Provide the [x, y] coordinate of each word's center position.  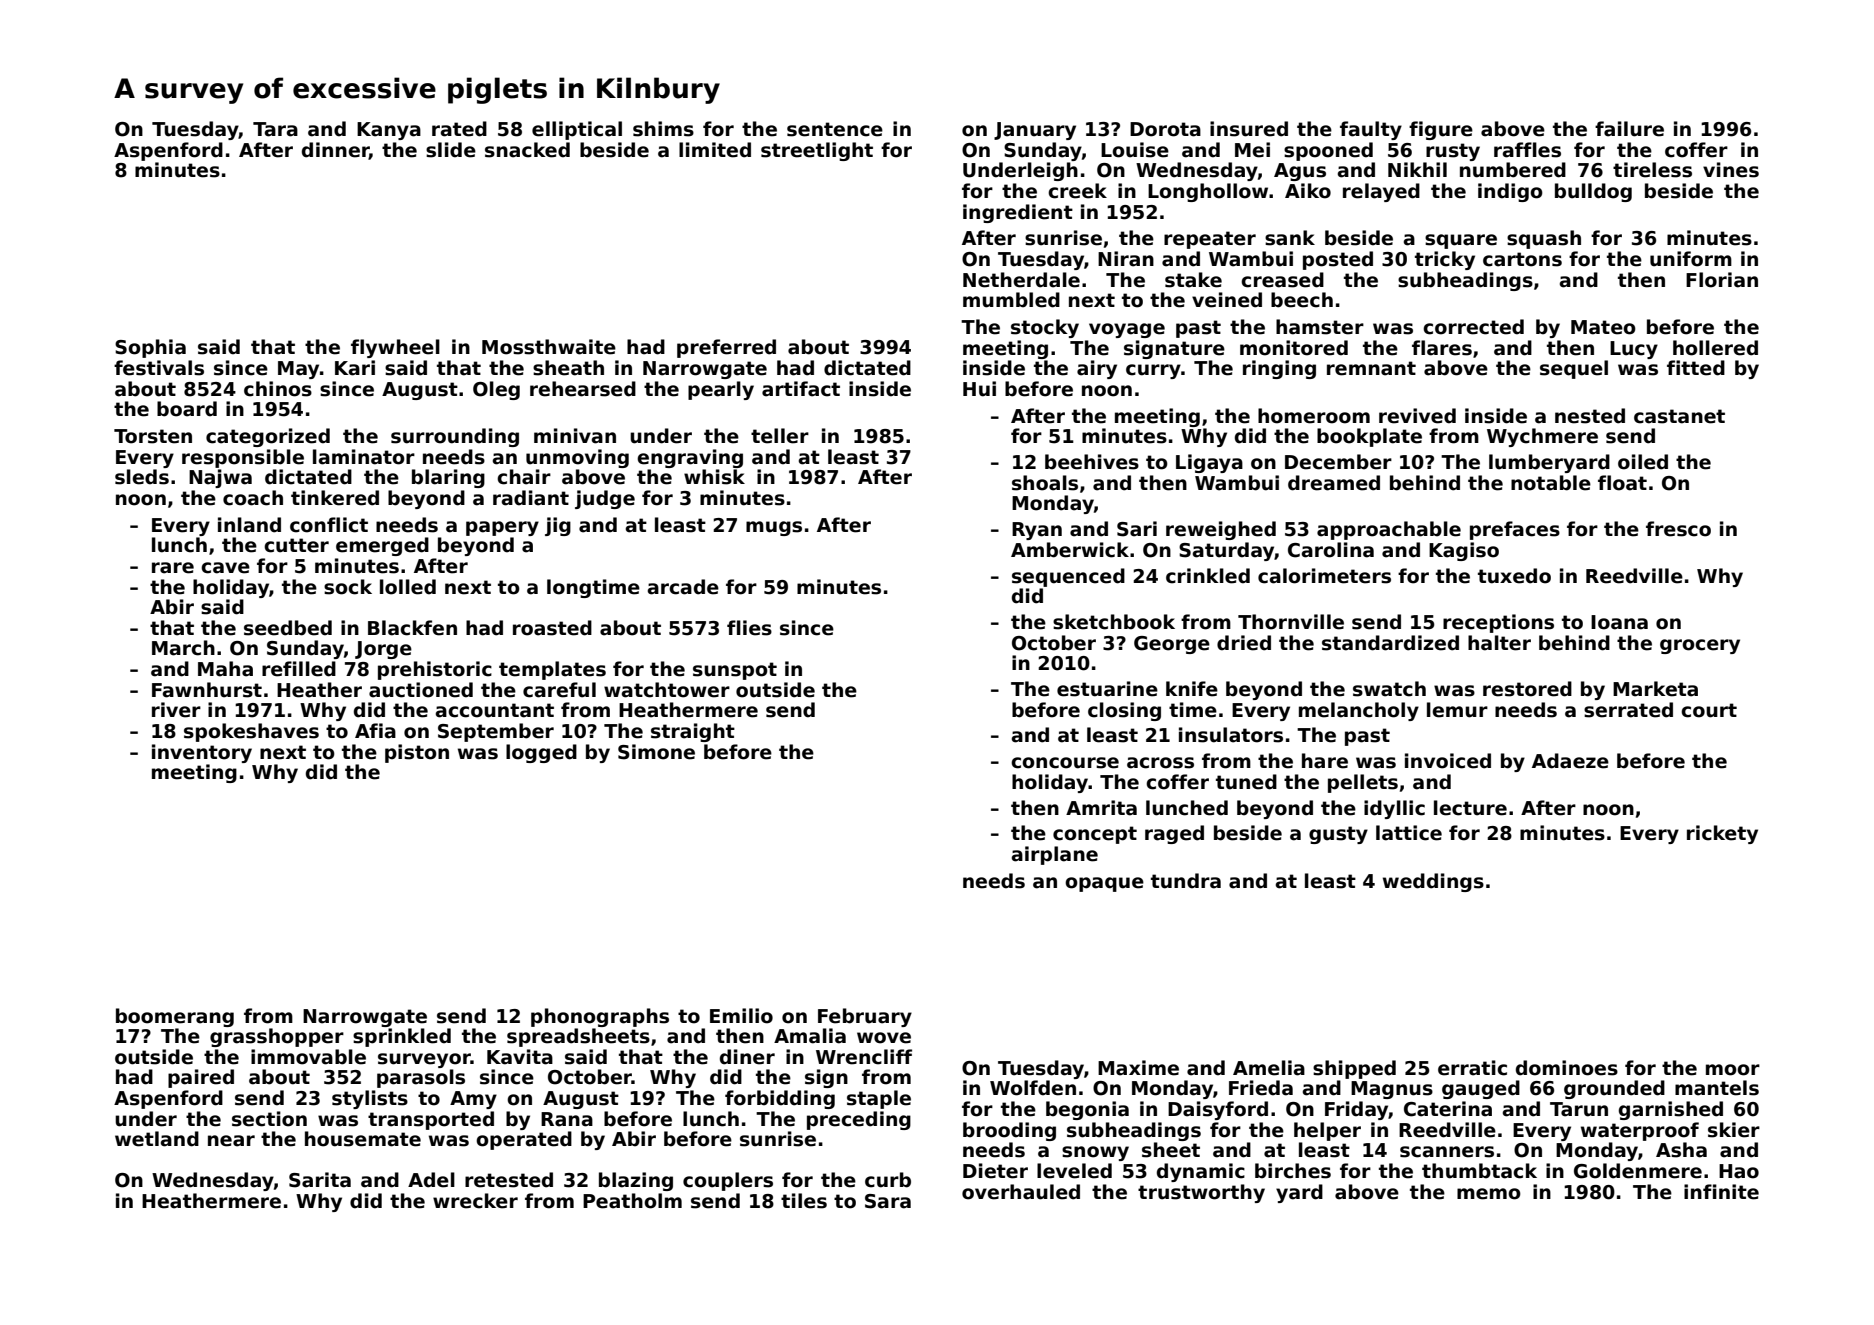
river [176, 710]
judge [605, 499]
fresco [1678, 529]
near [231, 1141]
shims [663, 129]
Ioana [1619, 622]
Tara [275, 129]
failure [1629, 129]
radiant [531, 498]
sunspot [735, 671]
